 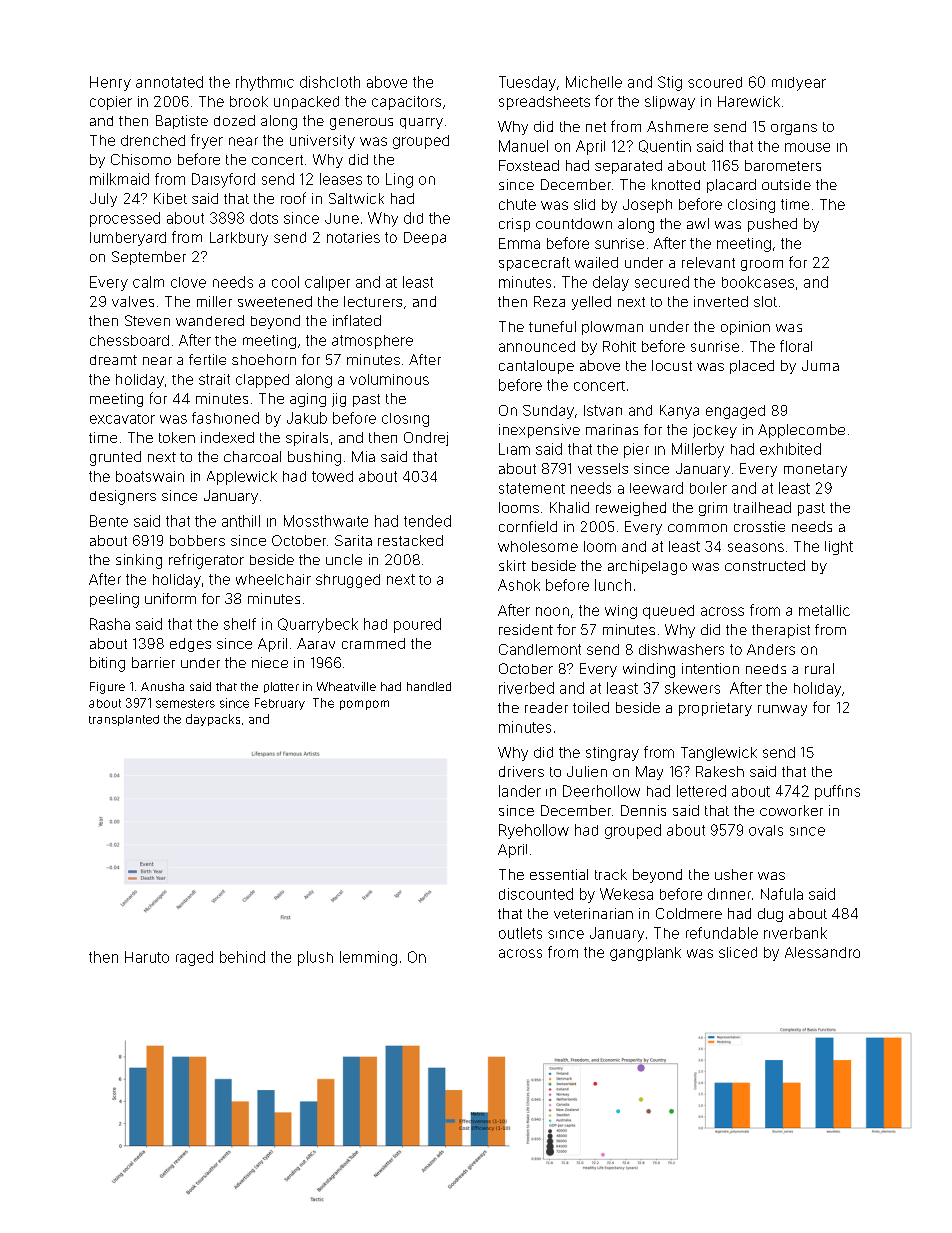 What do you see at coordinates (796, 346) in the image?
I see `floral` at bounding box center [796, 346].
